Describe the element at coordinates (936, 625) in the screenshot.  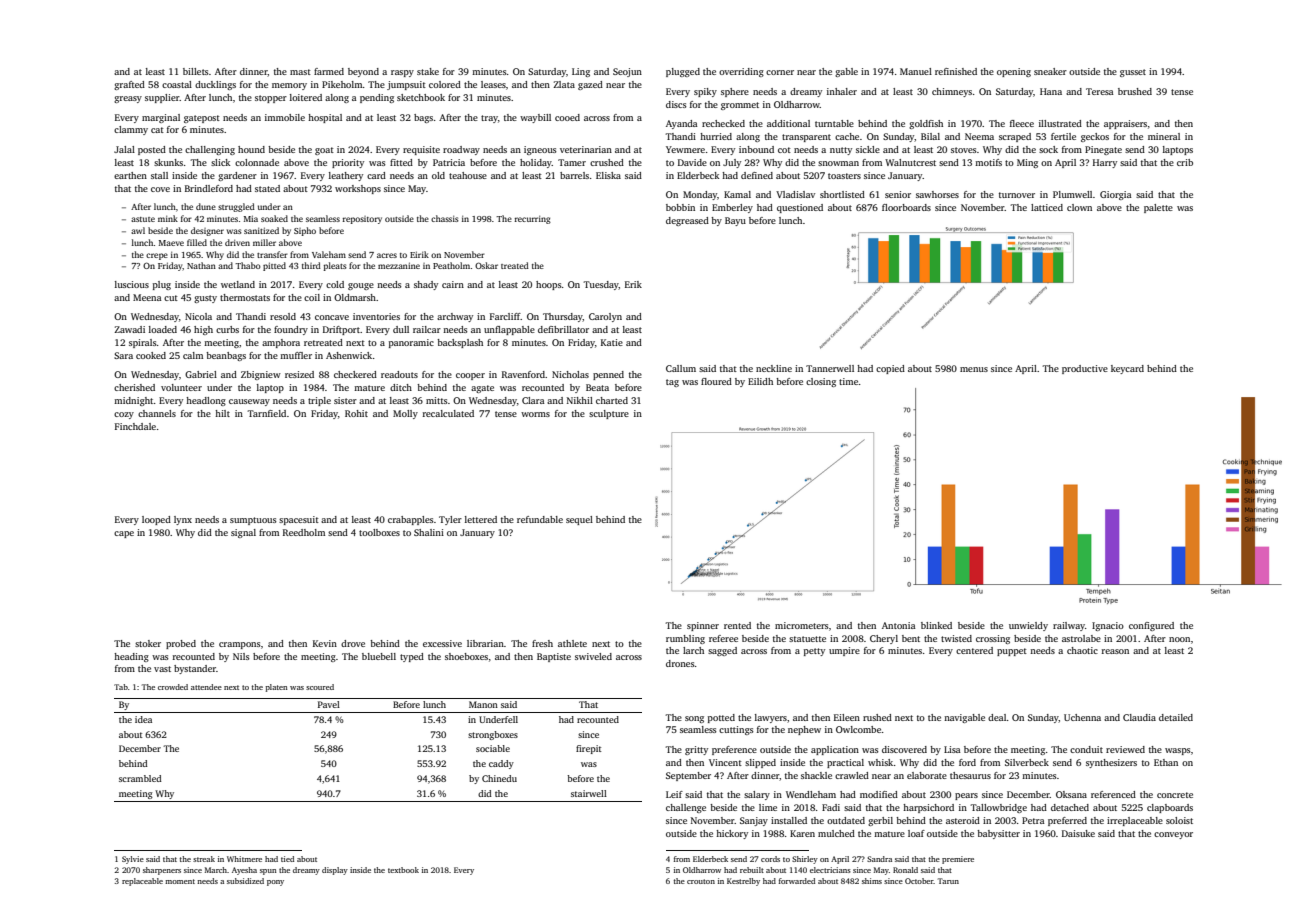
I see `blinked` at that location.
